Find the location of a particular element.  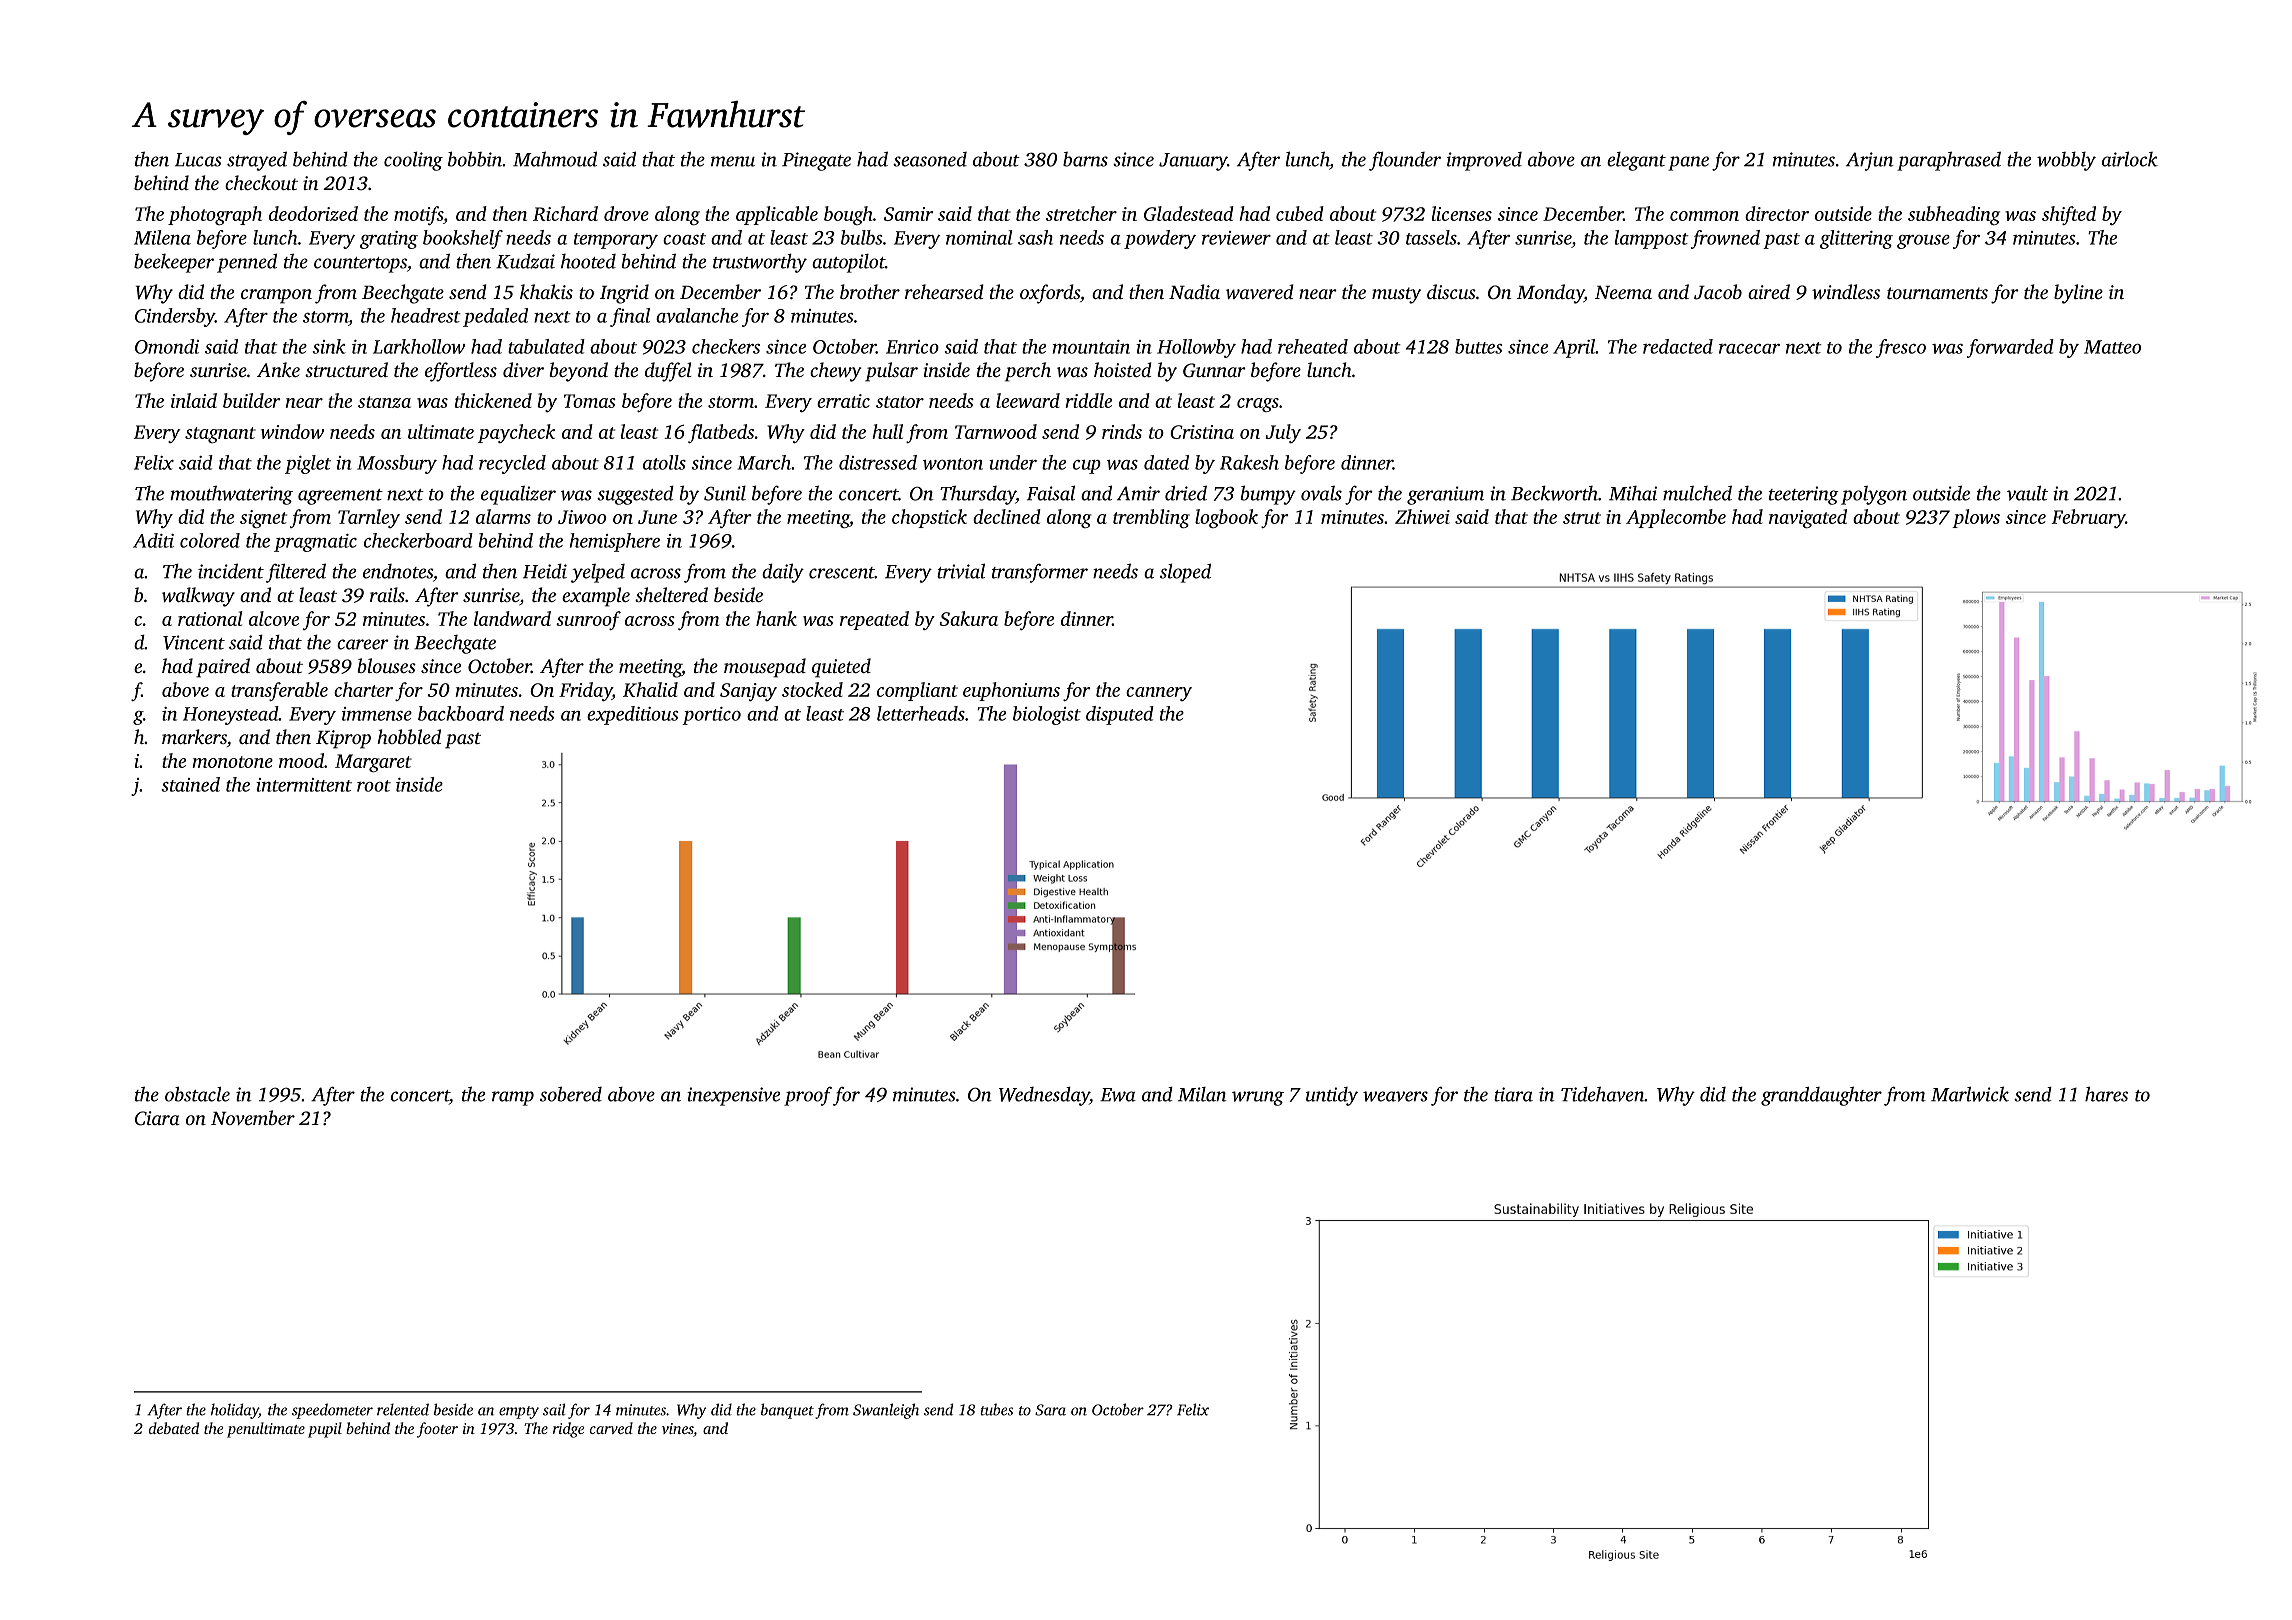

inexpensive is located at coordinates (733, 1096).
